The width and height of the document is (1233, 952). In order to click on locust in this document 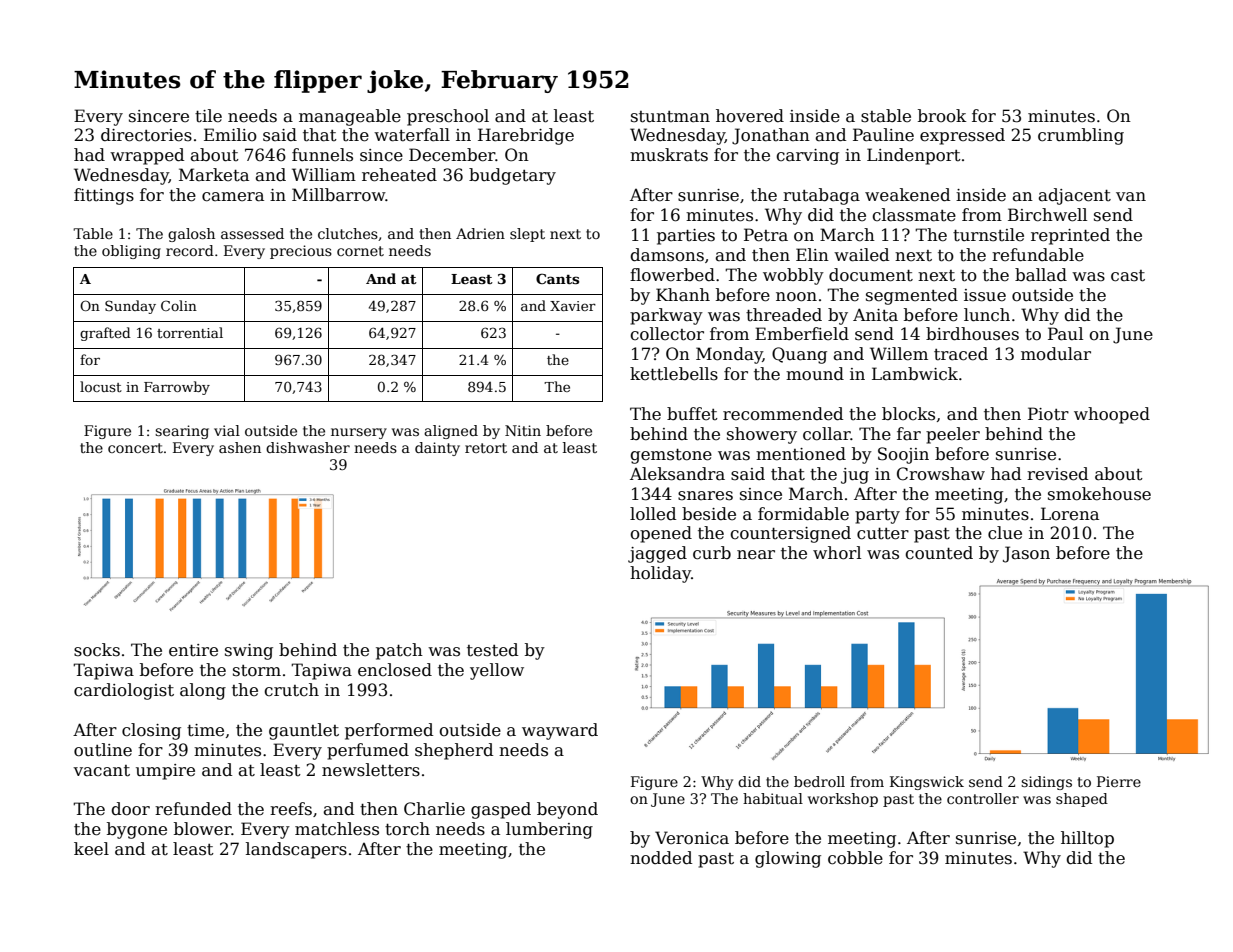, I will do `click(101, 386)`.
